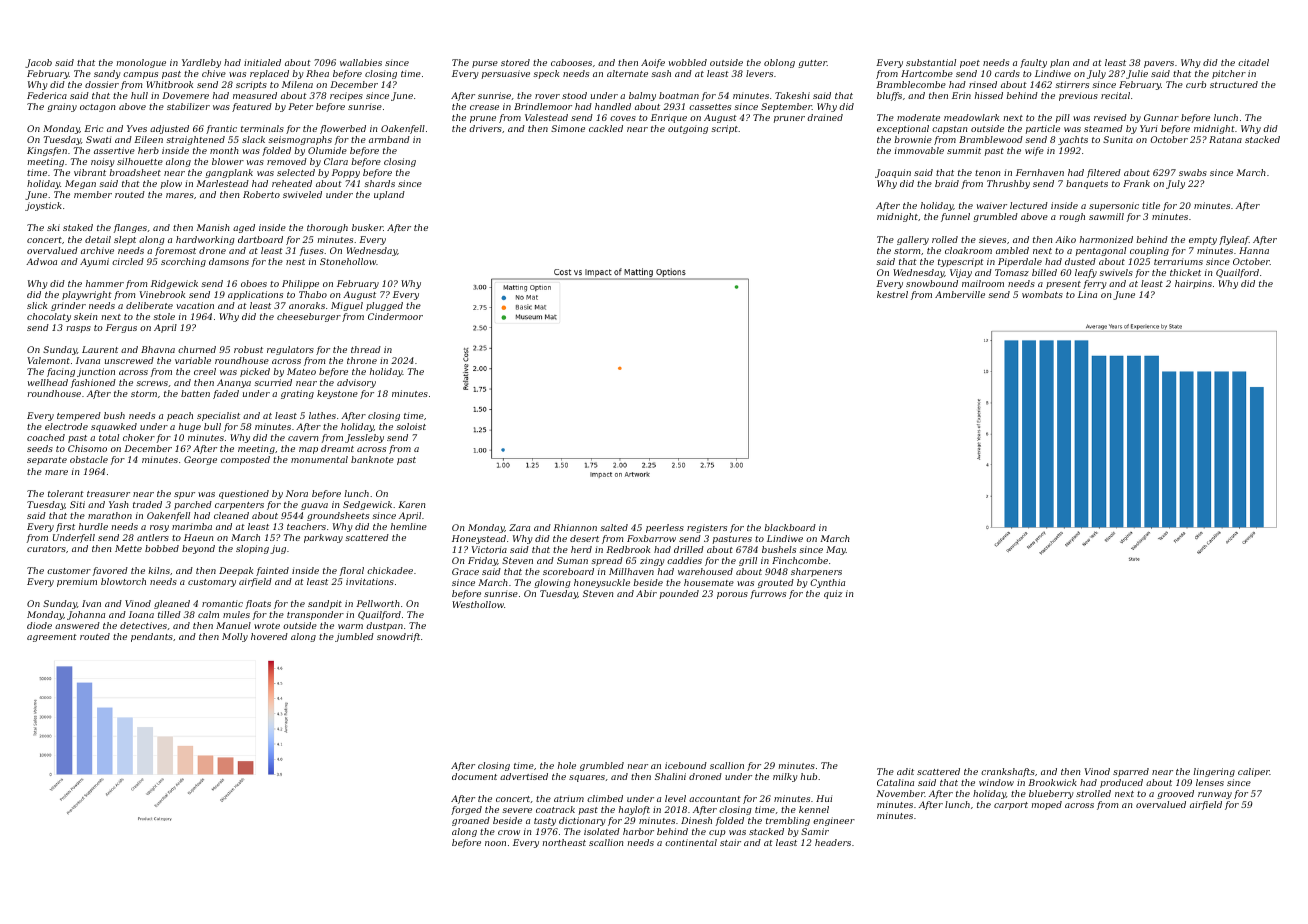 This screenshot has width=1308, height=924. Describe the element at coordinates (1193, 284) in the screenshot. I see `hairpins` at that location.
